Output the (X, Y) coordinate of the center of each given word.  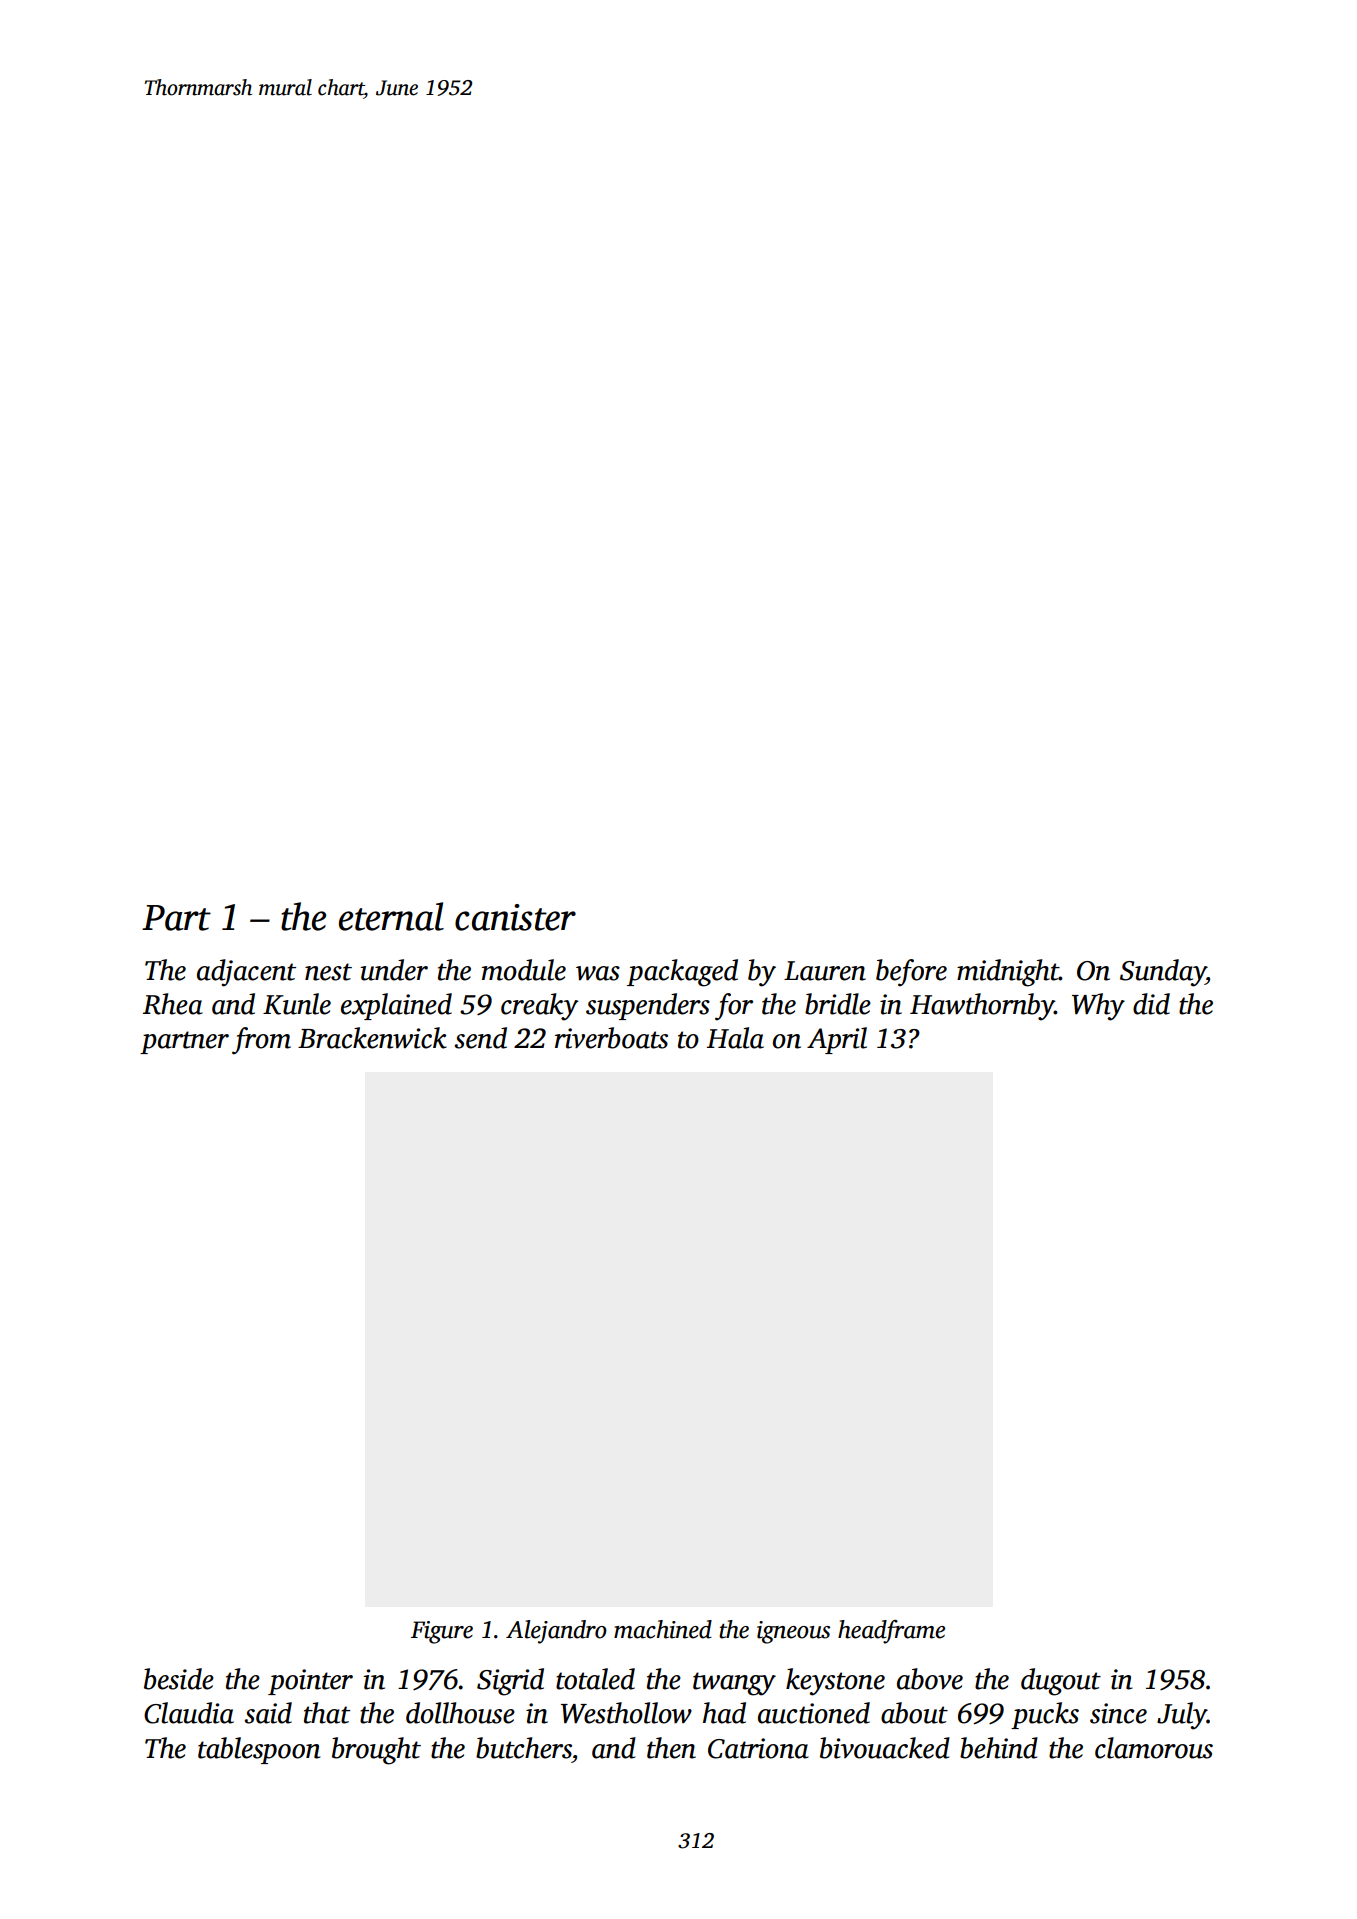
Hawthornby (982, 1007)
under (394, 970)
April (837, 1040)
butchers (524, 1748)
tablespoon (259, 1750)
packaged (682, 973)
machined (663, 1629)
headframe (891, 1632)
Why (1098, 1007)
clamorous (1154, 1748)
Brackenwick (372, 1038)
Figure (442, 1632)
